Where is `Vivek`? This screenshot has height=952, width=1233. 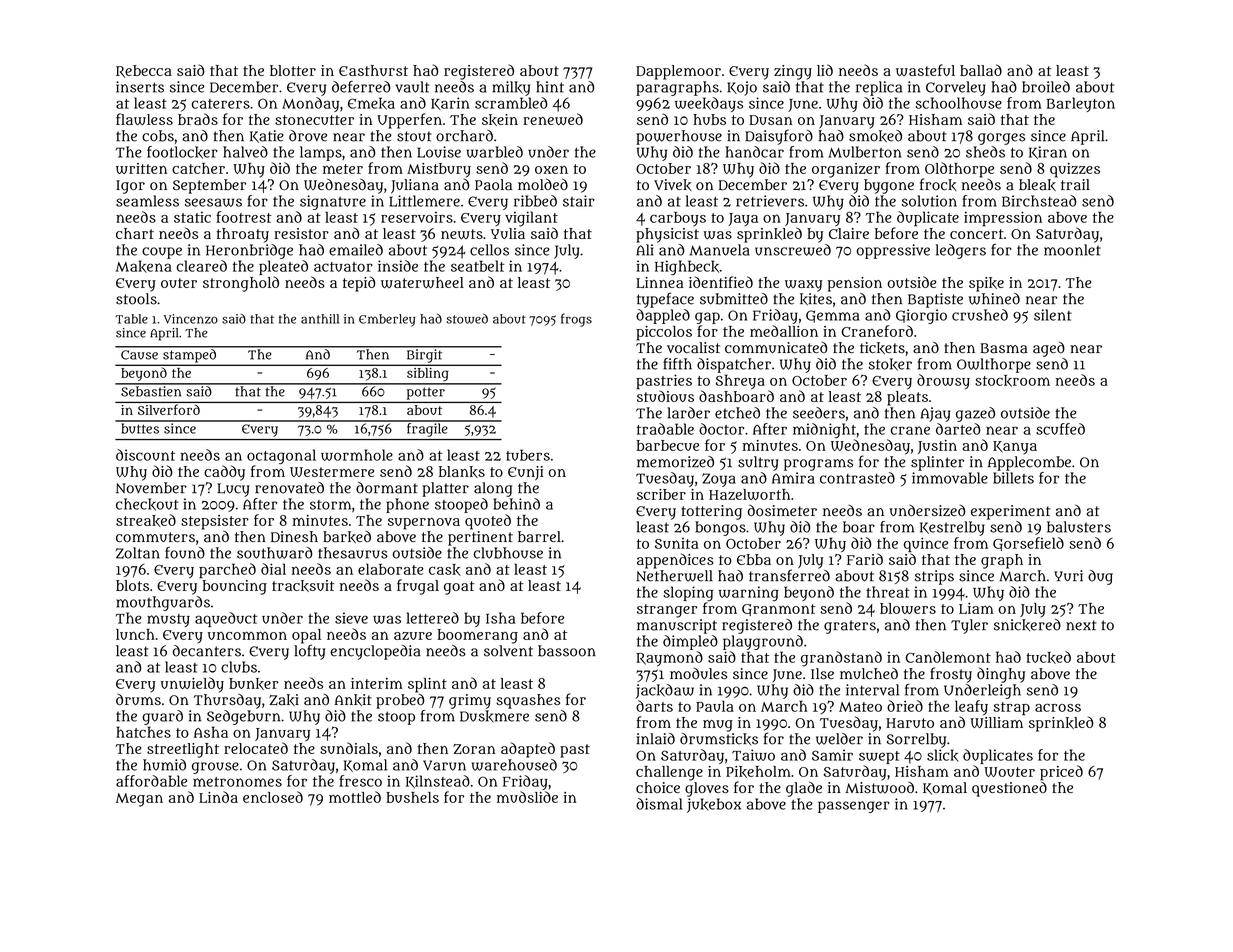
Vivek is located at coordinates (673, 185).
